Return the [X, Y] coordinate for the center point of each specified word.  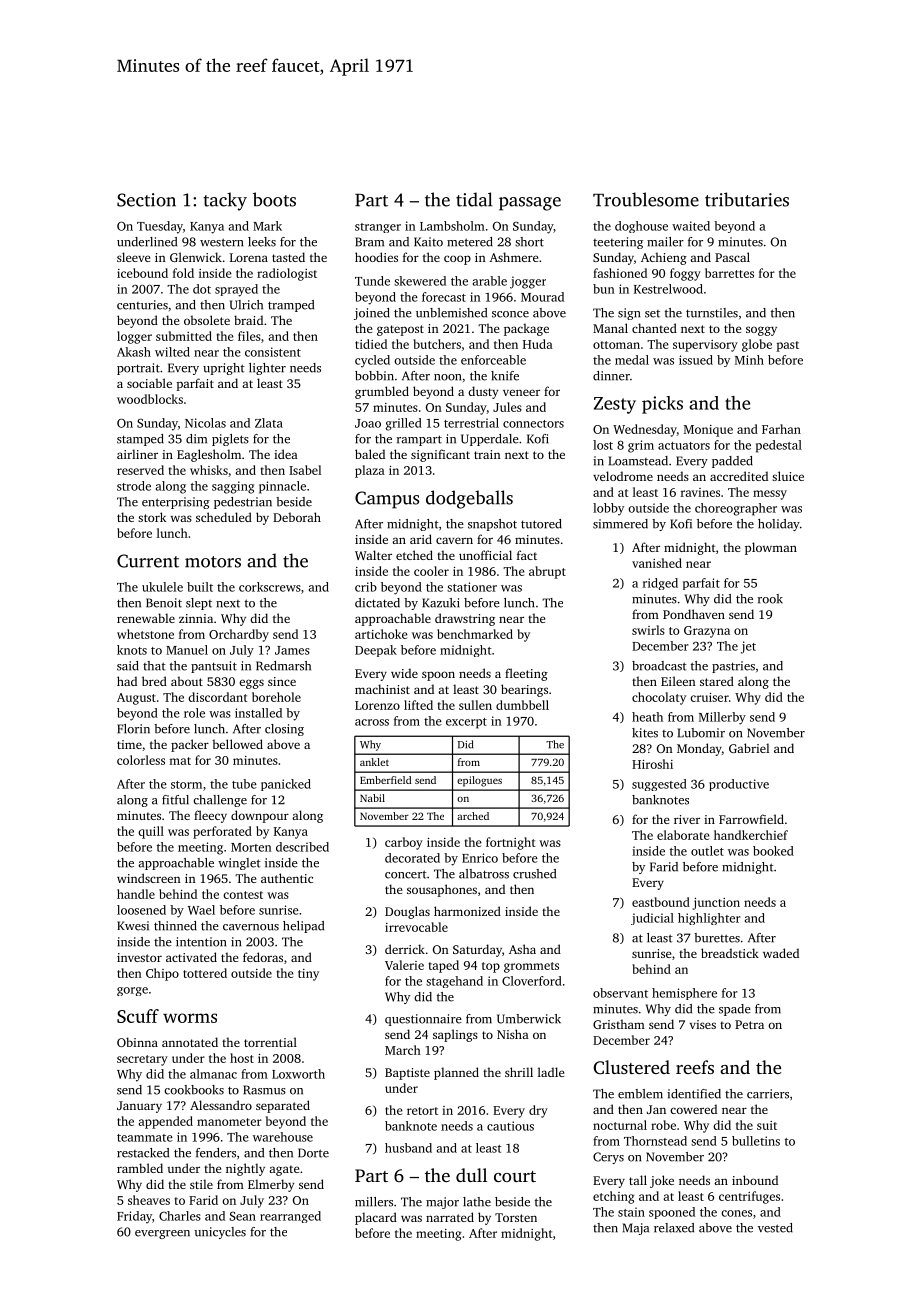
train [487, 454]
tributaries [747, 199]
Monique [708, 431]
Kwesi [133, 926]
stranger [378, 228]
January [139, 1107]
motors [213, 562]
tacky [225, 201]
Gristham [619, 1024]
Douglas [407, 912]
